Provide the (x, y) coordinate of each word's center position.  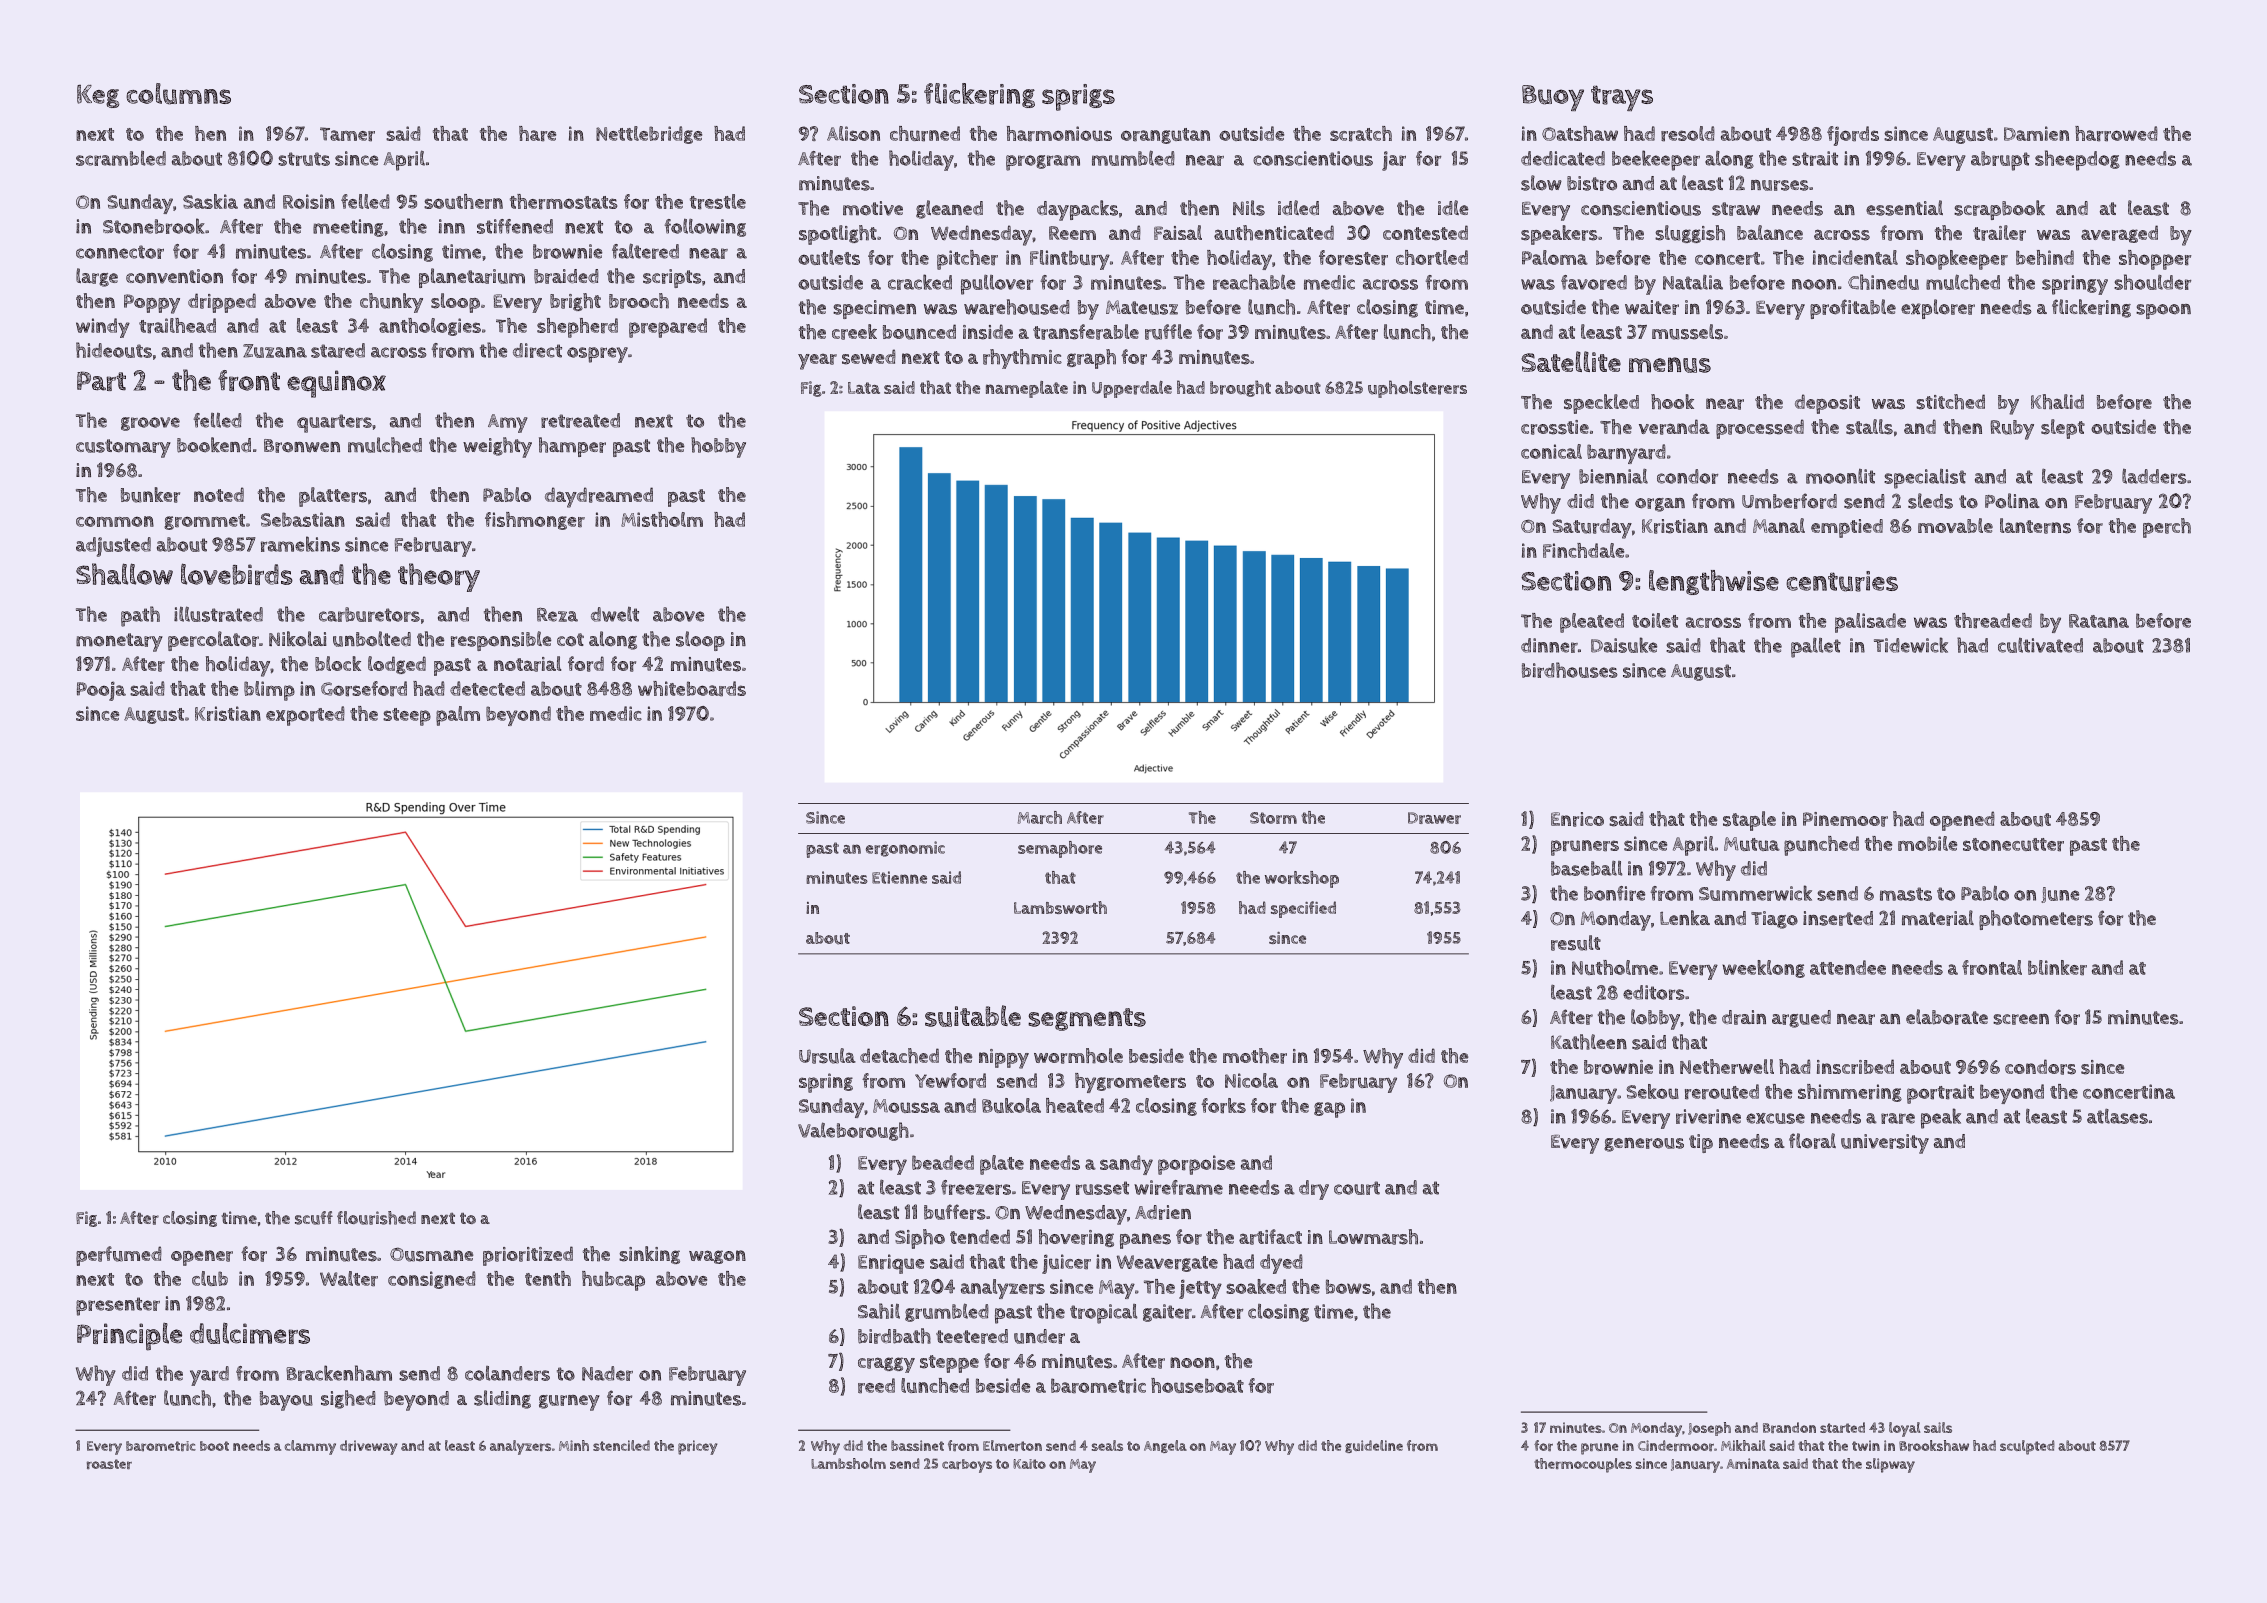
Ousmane (431, 1255)
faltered (645, 251)
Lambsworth (1060, 907)
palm (458, 716)
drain (1744, 1017)
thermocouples (1583, 1465)
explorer (1938, 309)
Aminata (1753, 1463)
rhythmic (1022, 359)
